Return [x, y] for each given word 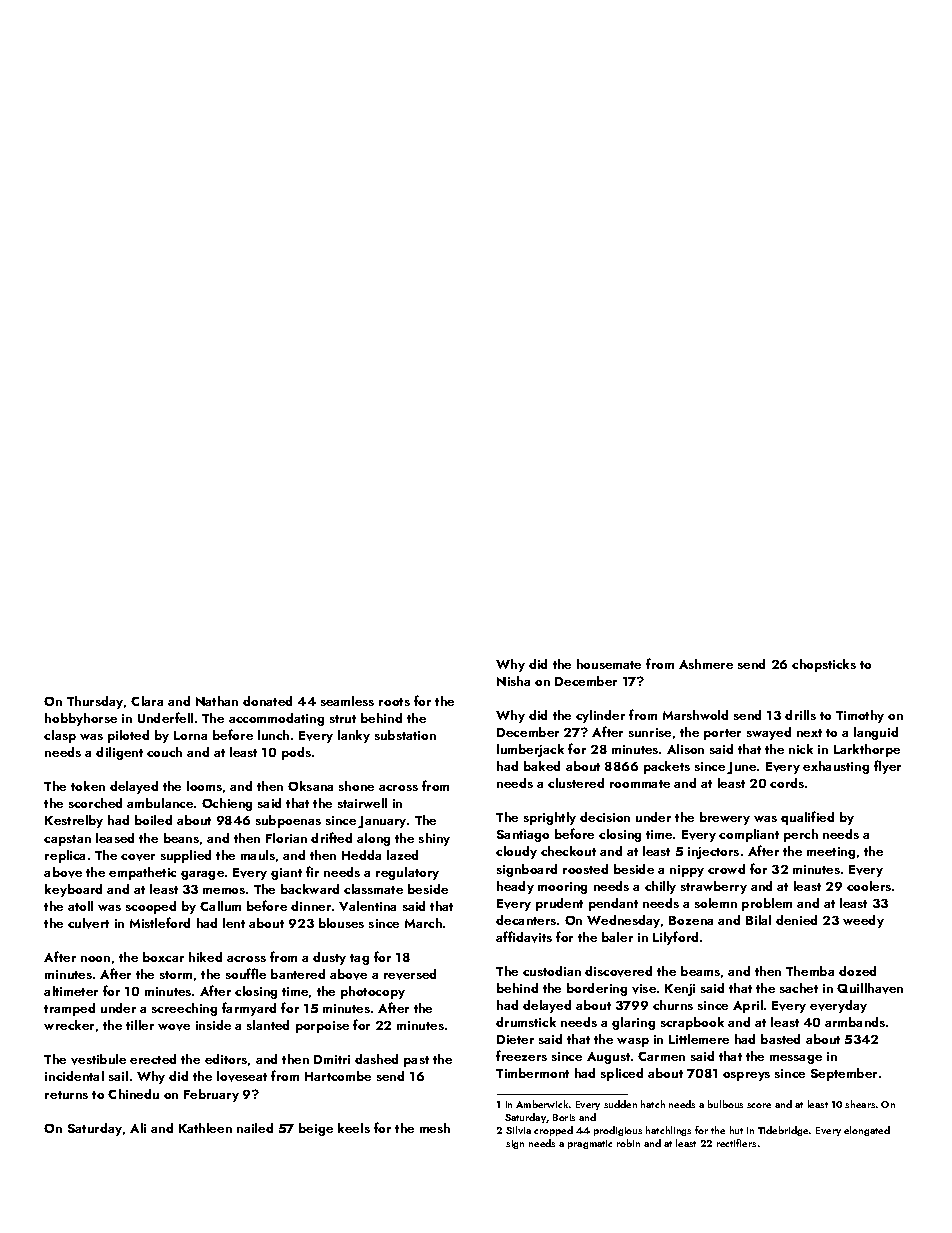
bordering [597, 989]
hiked [205, 957]
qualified [807, 818]
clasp [60, 736]
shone [356, 786]
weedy [863, 921]
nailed [255, 1128]
